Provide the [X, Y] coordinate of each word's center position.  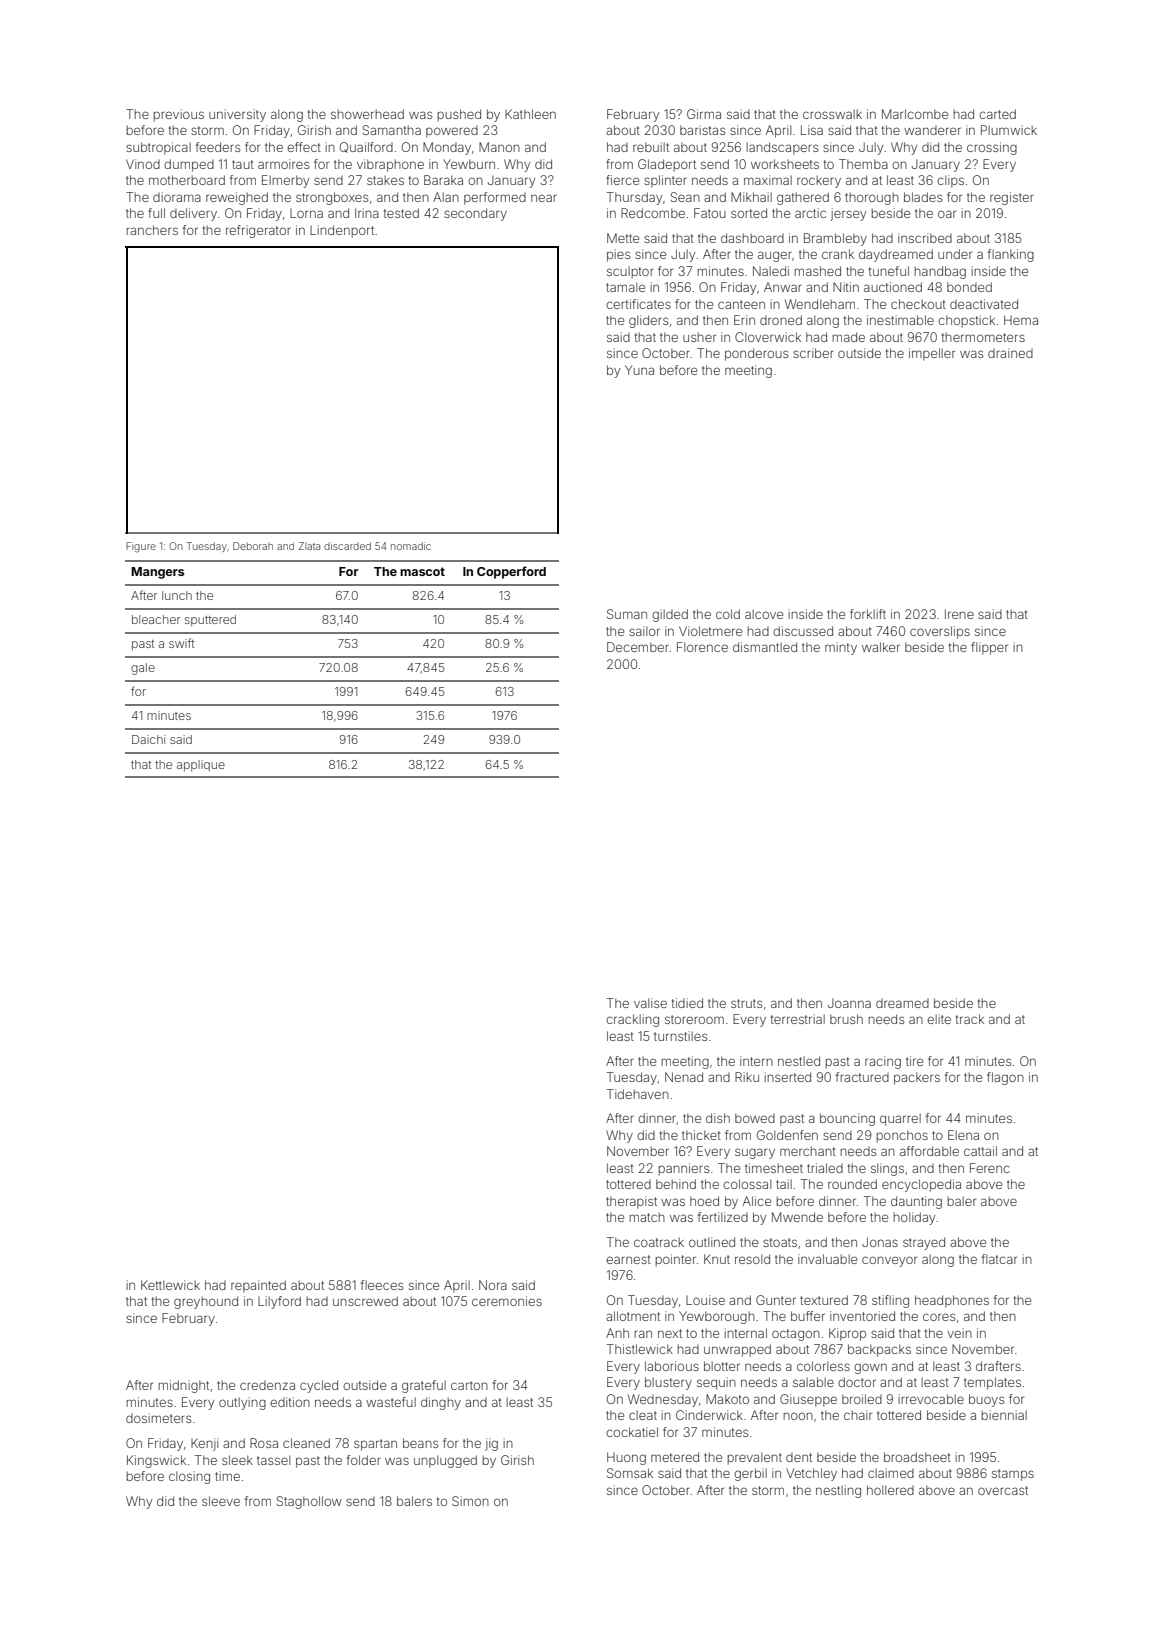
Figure [141, 547]
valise [650, 1003]
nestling [838, 1491]
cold [728, 614]
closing [189, 1477]
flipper [989, 648]
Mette [623, 238]
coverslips [940, 632]
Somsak [630, 1473]
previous [179, 115]
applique [201, 766]
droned [781, 320]
